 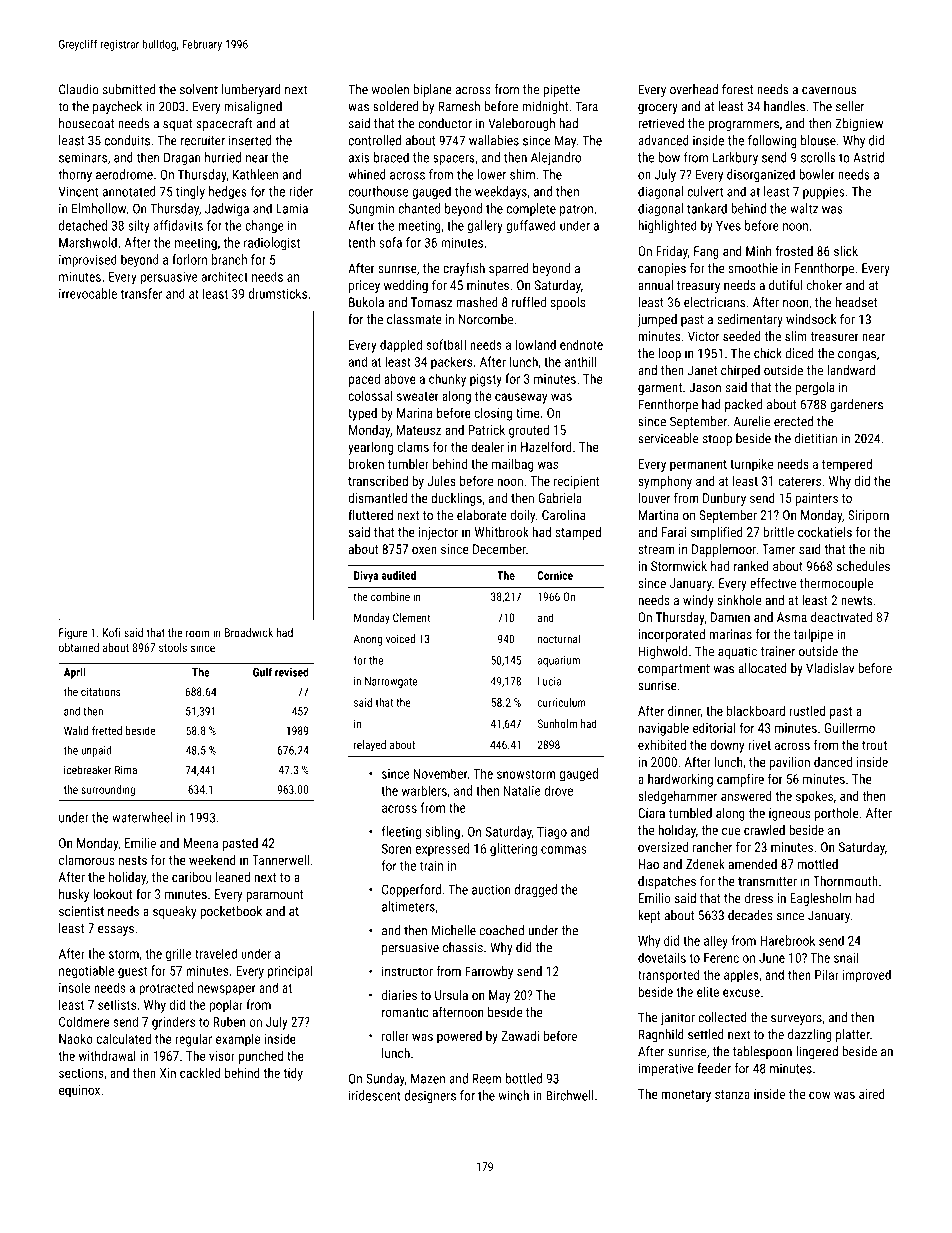 I want to click on gardeners, so click(x=856, y=405).
